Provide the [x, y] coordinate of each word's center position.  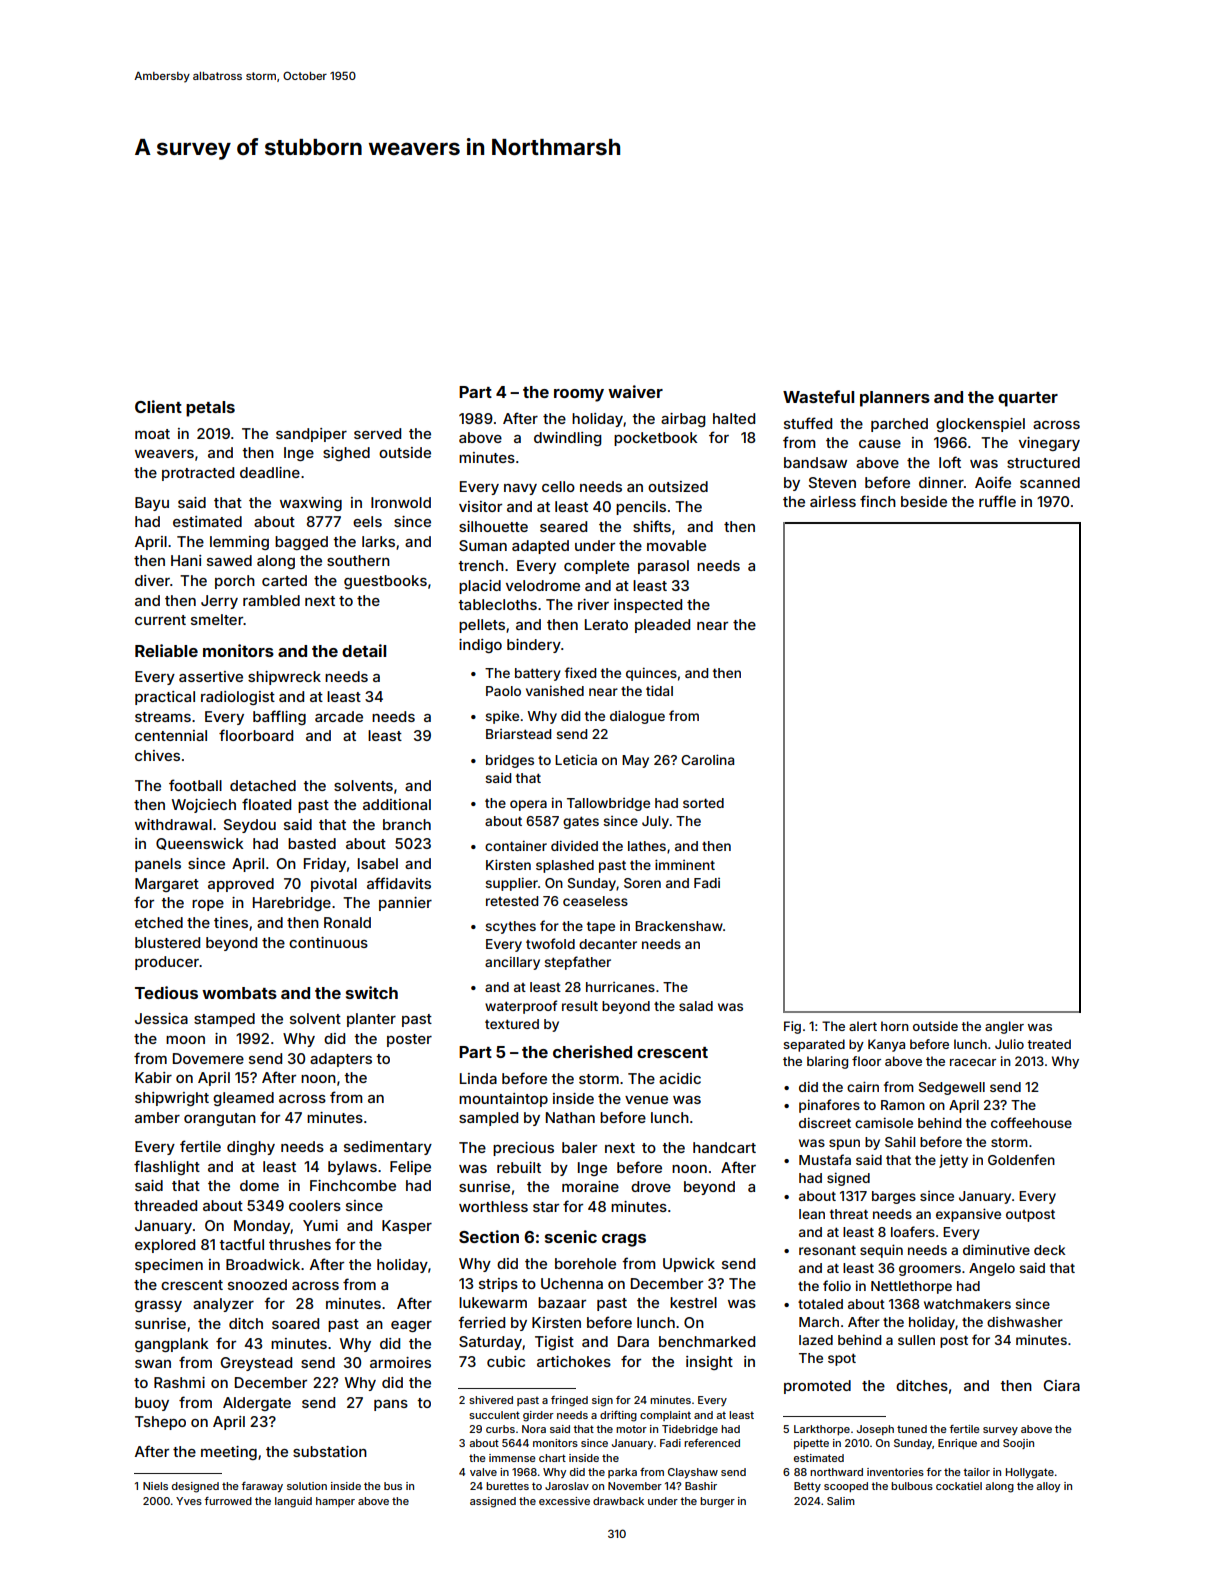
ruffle [997, 501]
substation [330, 1451]
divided [574, 845]
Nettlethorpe [911, 1287]
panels [158, 865]
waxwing [311, 504]
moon [185, 1040]
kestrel [693, 1302]
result [580, 1006]
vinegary [1049, 444]
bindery [534, 646]
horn [895, 1026]
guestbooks [385, 582]
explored [165, 1246]
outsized [678, 486]
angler [1004, 1027]
